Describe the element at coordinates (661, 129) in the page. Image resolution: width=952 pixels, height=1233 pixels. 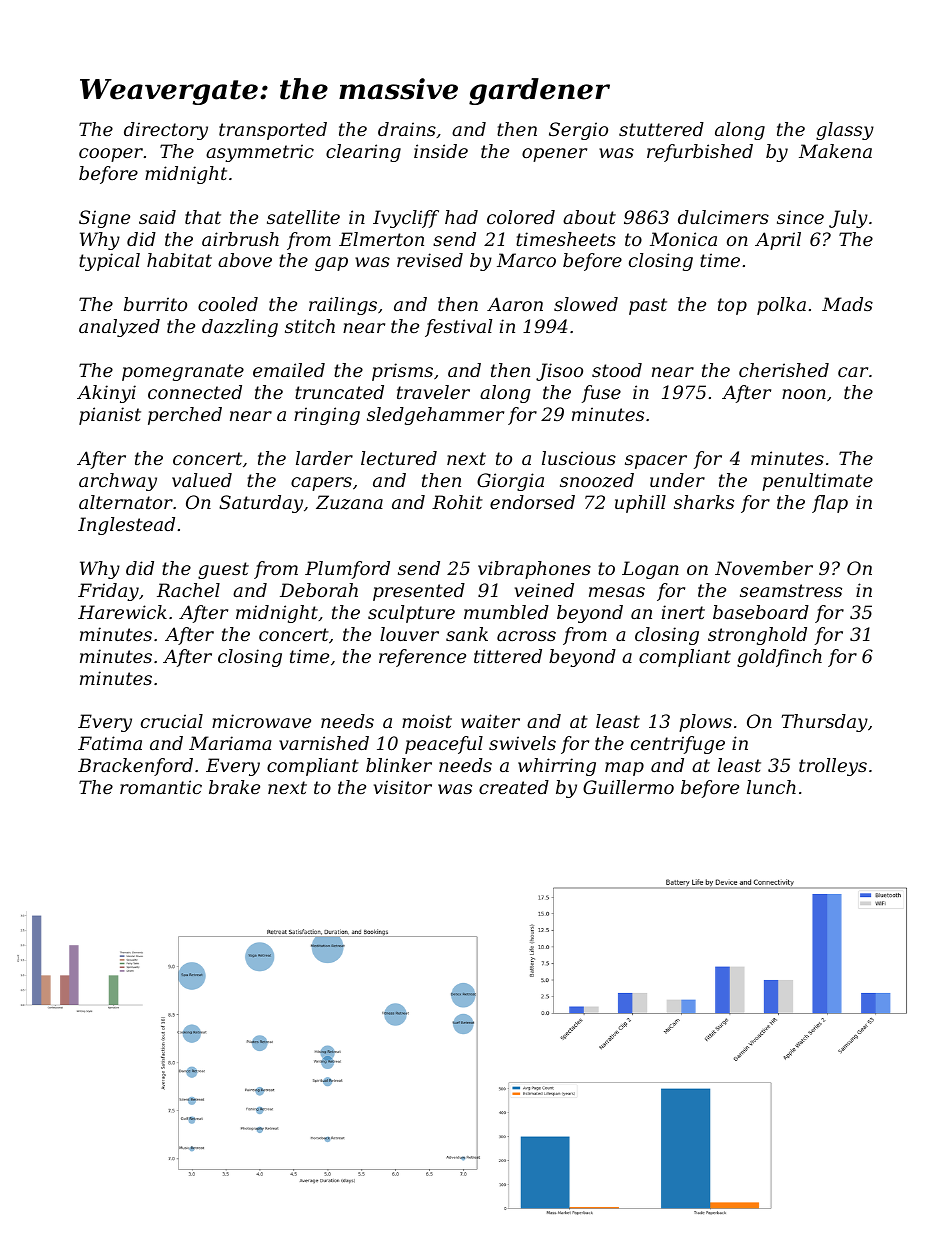
I see `stuttered` at that location.
